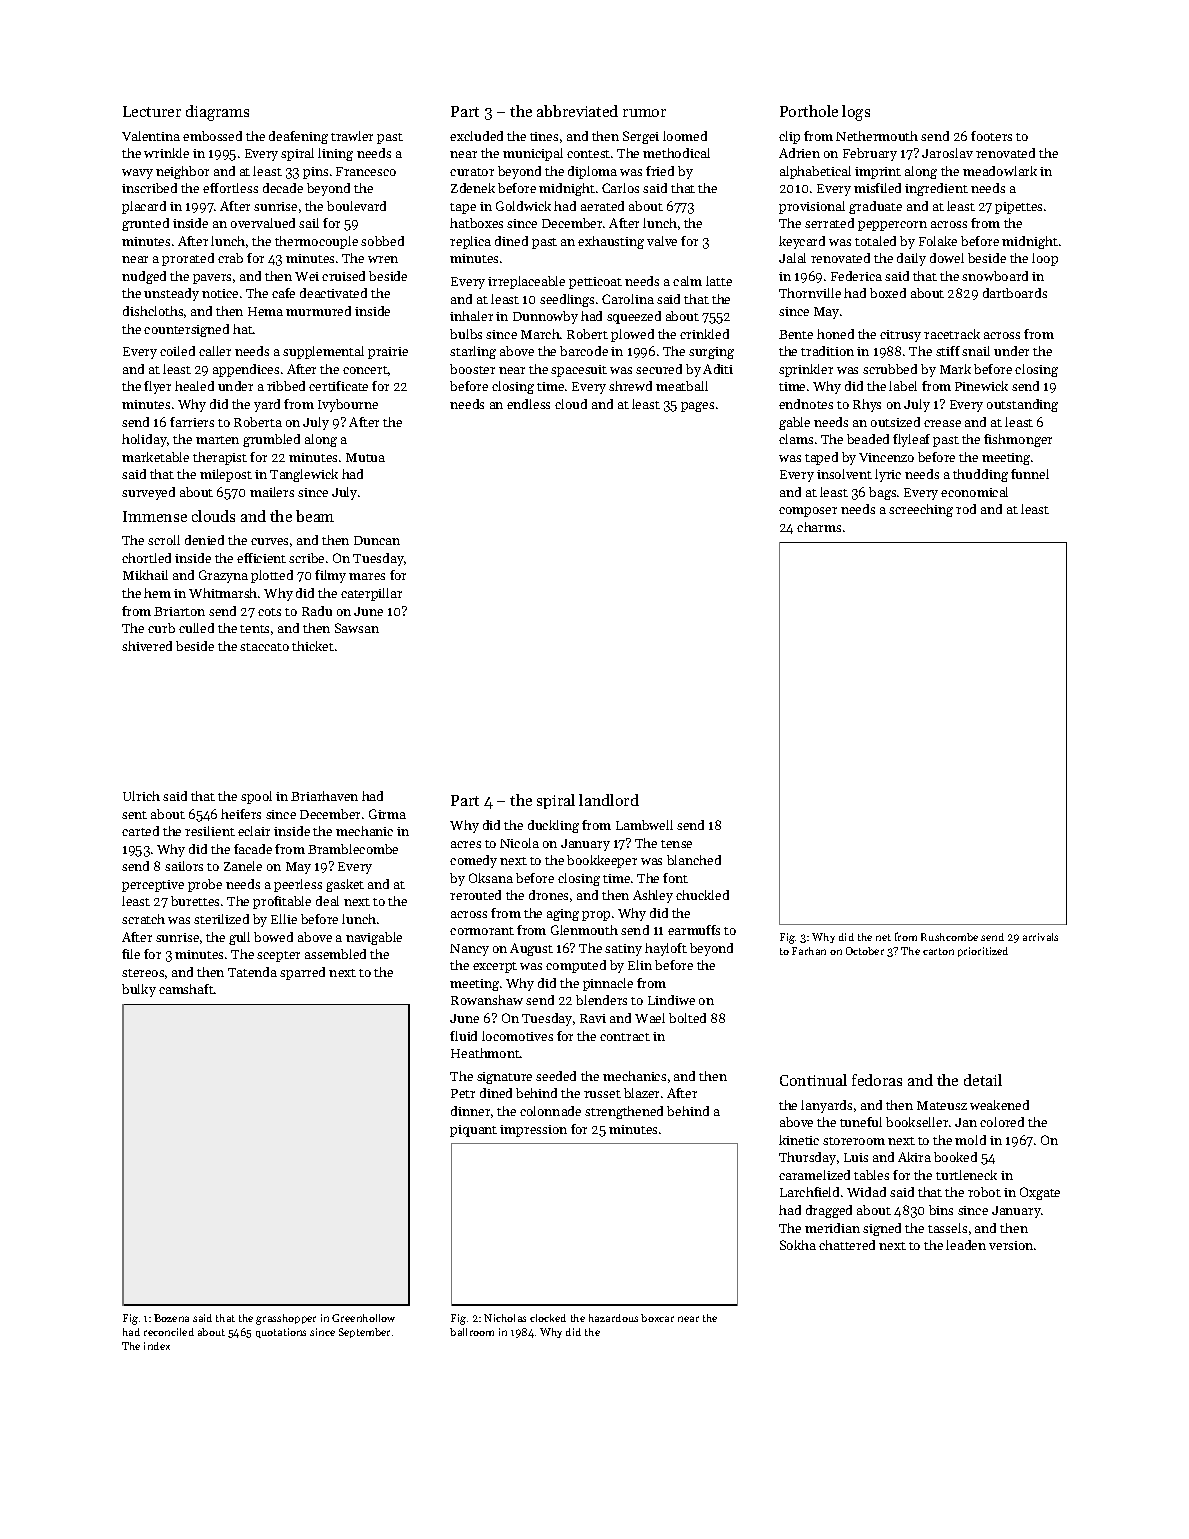 The height and width of the screenshot is (1539, 1189). What do you see at coordinates (365, 457) in the screenshot?
I see `Mutua` at bounding box center [365, 457].
